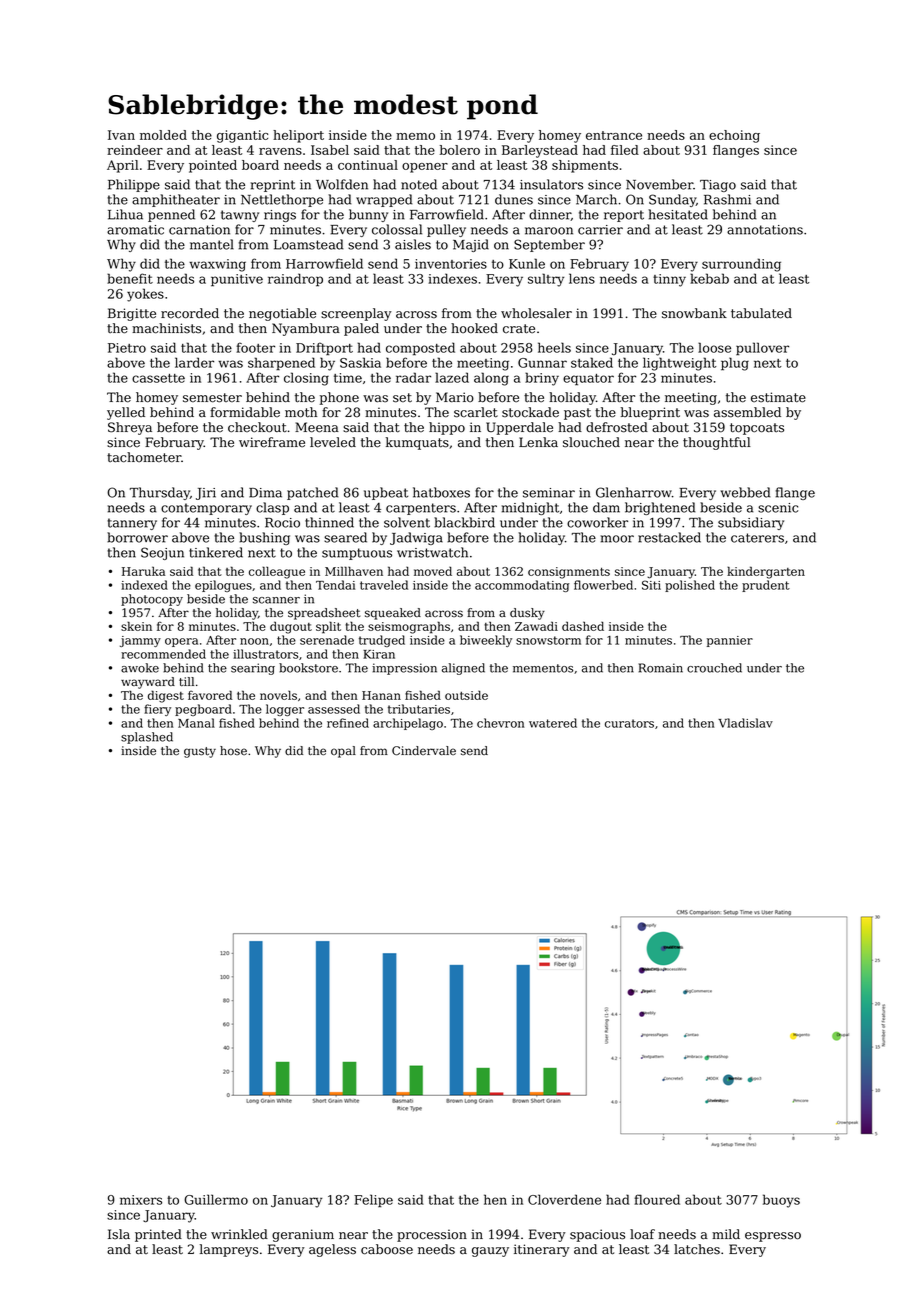  What do you see at coordinates (373, 1200) in the image?
I see `Felipe` at bounding box center [373, 1200].
